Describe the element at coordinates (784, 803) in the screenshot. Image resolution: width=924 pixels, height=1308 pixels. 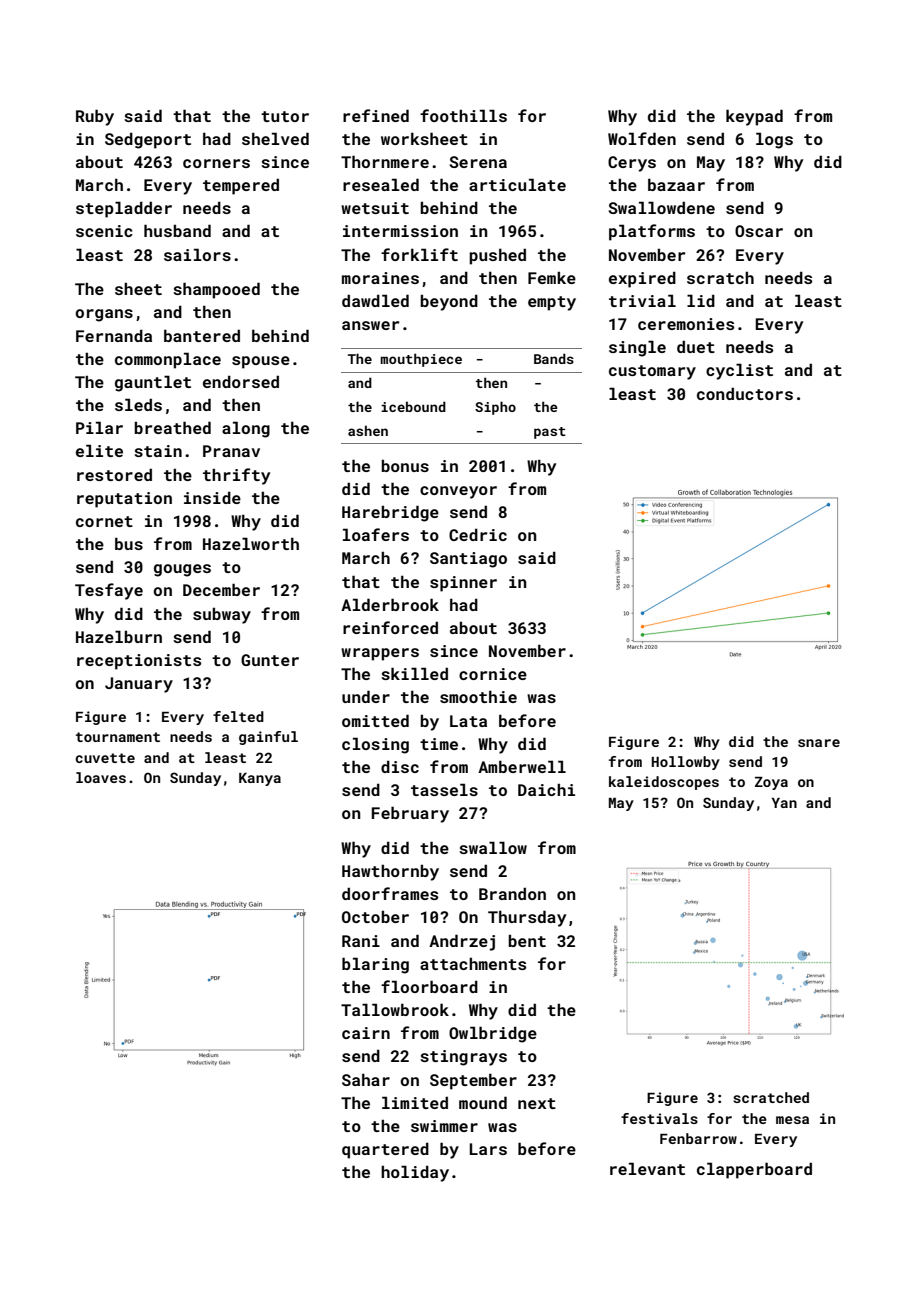
I see `Yan` at that location.
